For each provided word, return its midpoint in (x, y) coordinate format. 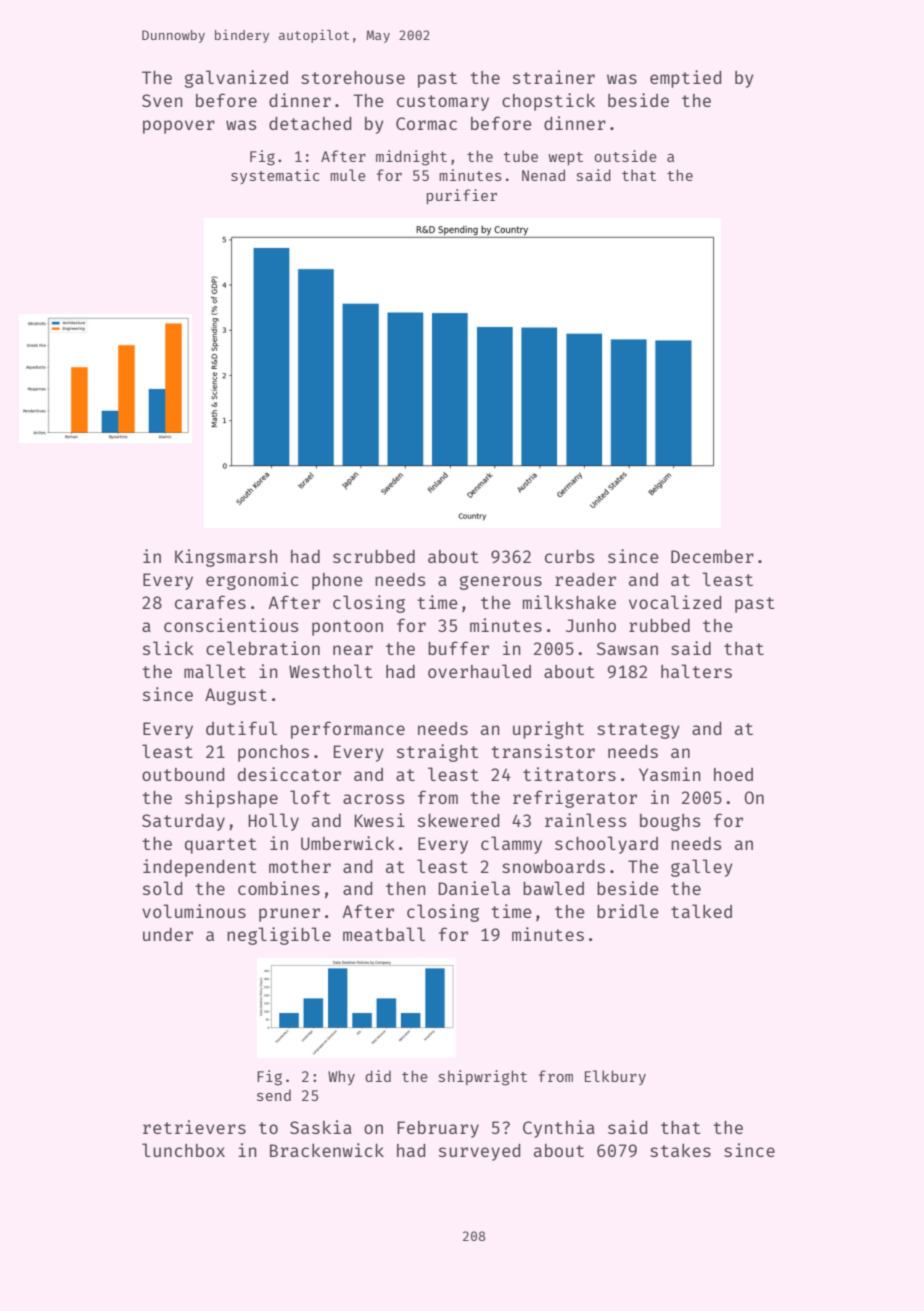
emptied (685, 79)
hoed (733, 774)
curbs (569, 556)
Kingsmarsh (226, 558)
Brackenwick (327, 1150)
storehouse (353, 77)
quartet (221, 846)
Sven (162, 100)
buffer (458, 648)
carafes (210, 602)
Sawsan (627, 648)
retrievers (194, 1127)
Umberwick (348, 843)
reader (585, 579)
